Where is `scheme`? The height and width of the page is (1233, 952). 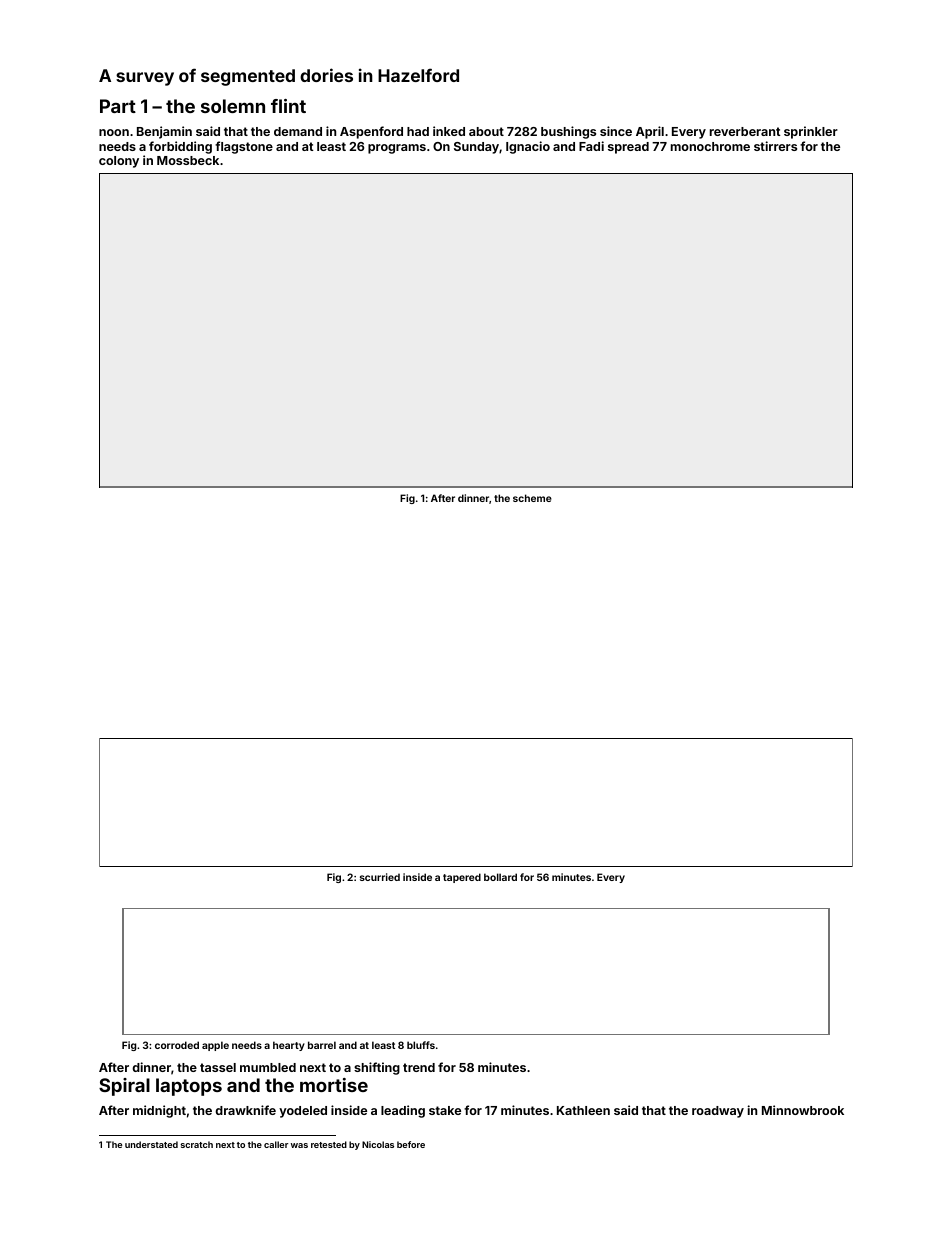 scheme is located at coordinates (532, 498).
